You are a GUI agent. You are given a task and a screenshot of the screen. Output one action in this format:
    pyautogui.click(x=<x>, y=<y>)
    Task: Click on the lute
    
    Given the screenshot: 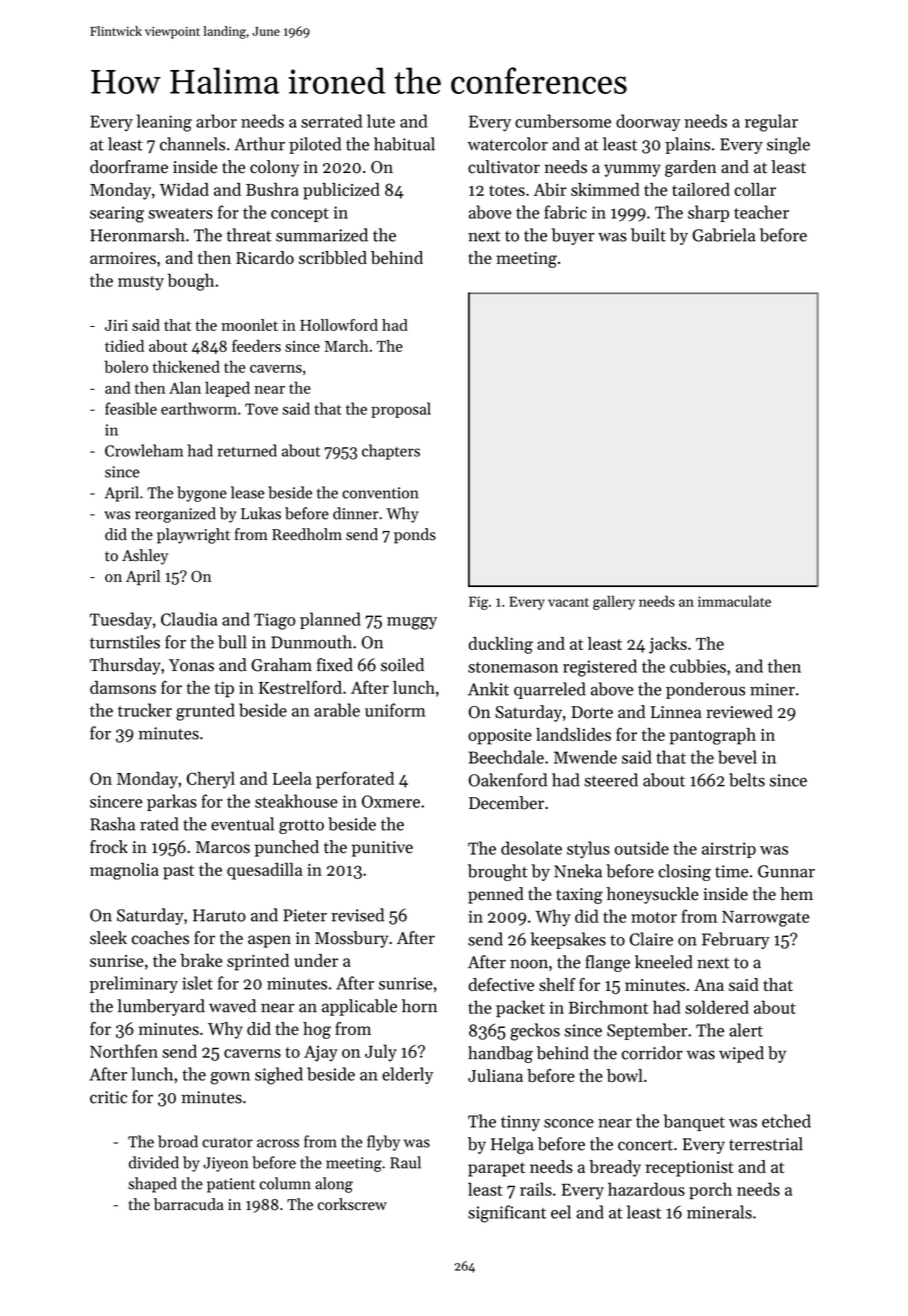 What is the action you would take?
    pyautogui.click(x=381, y=121)
